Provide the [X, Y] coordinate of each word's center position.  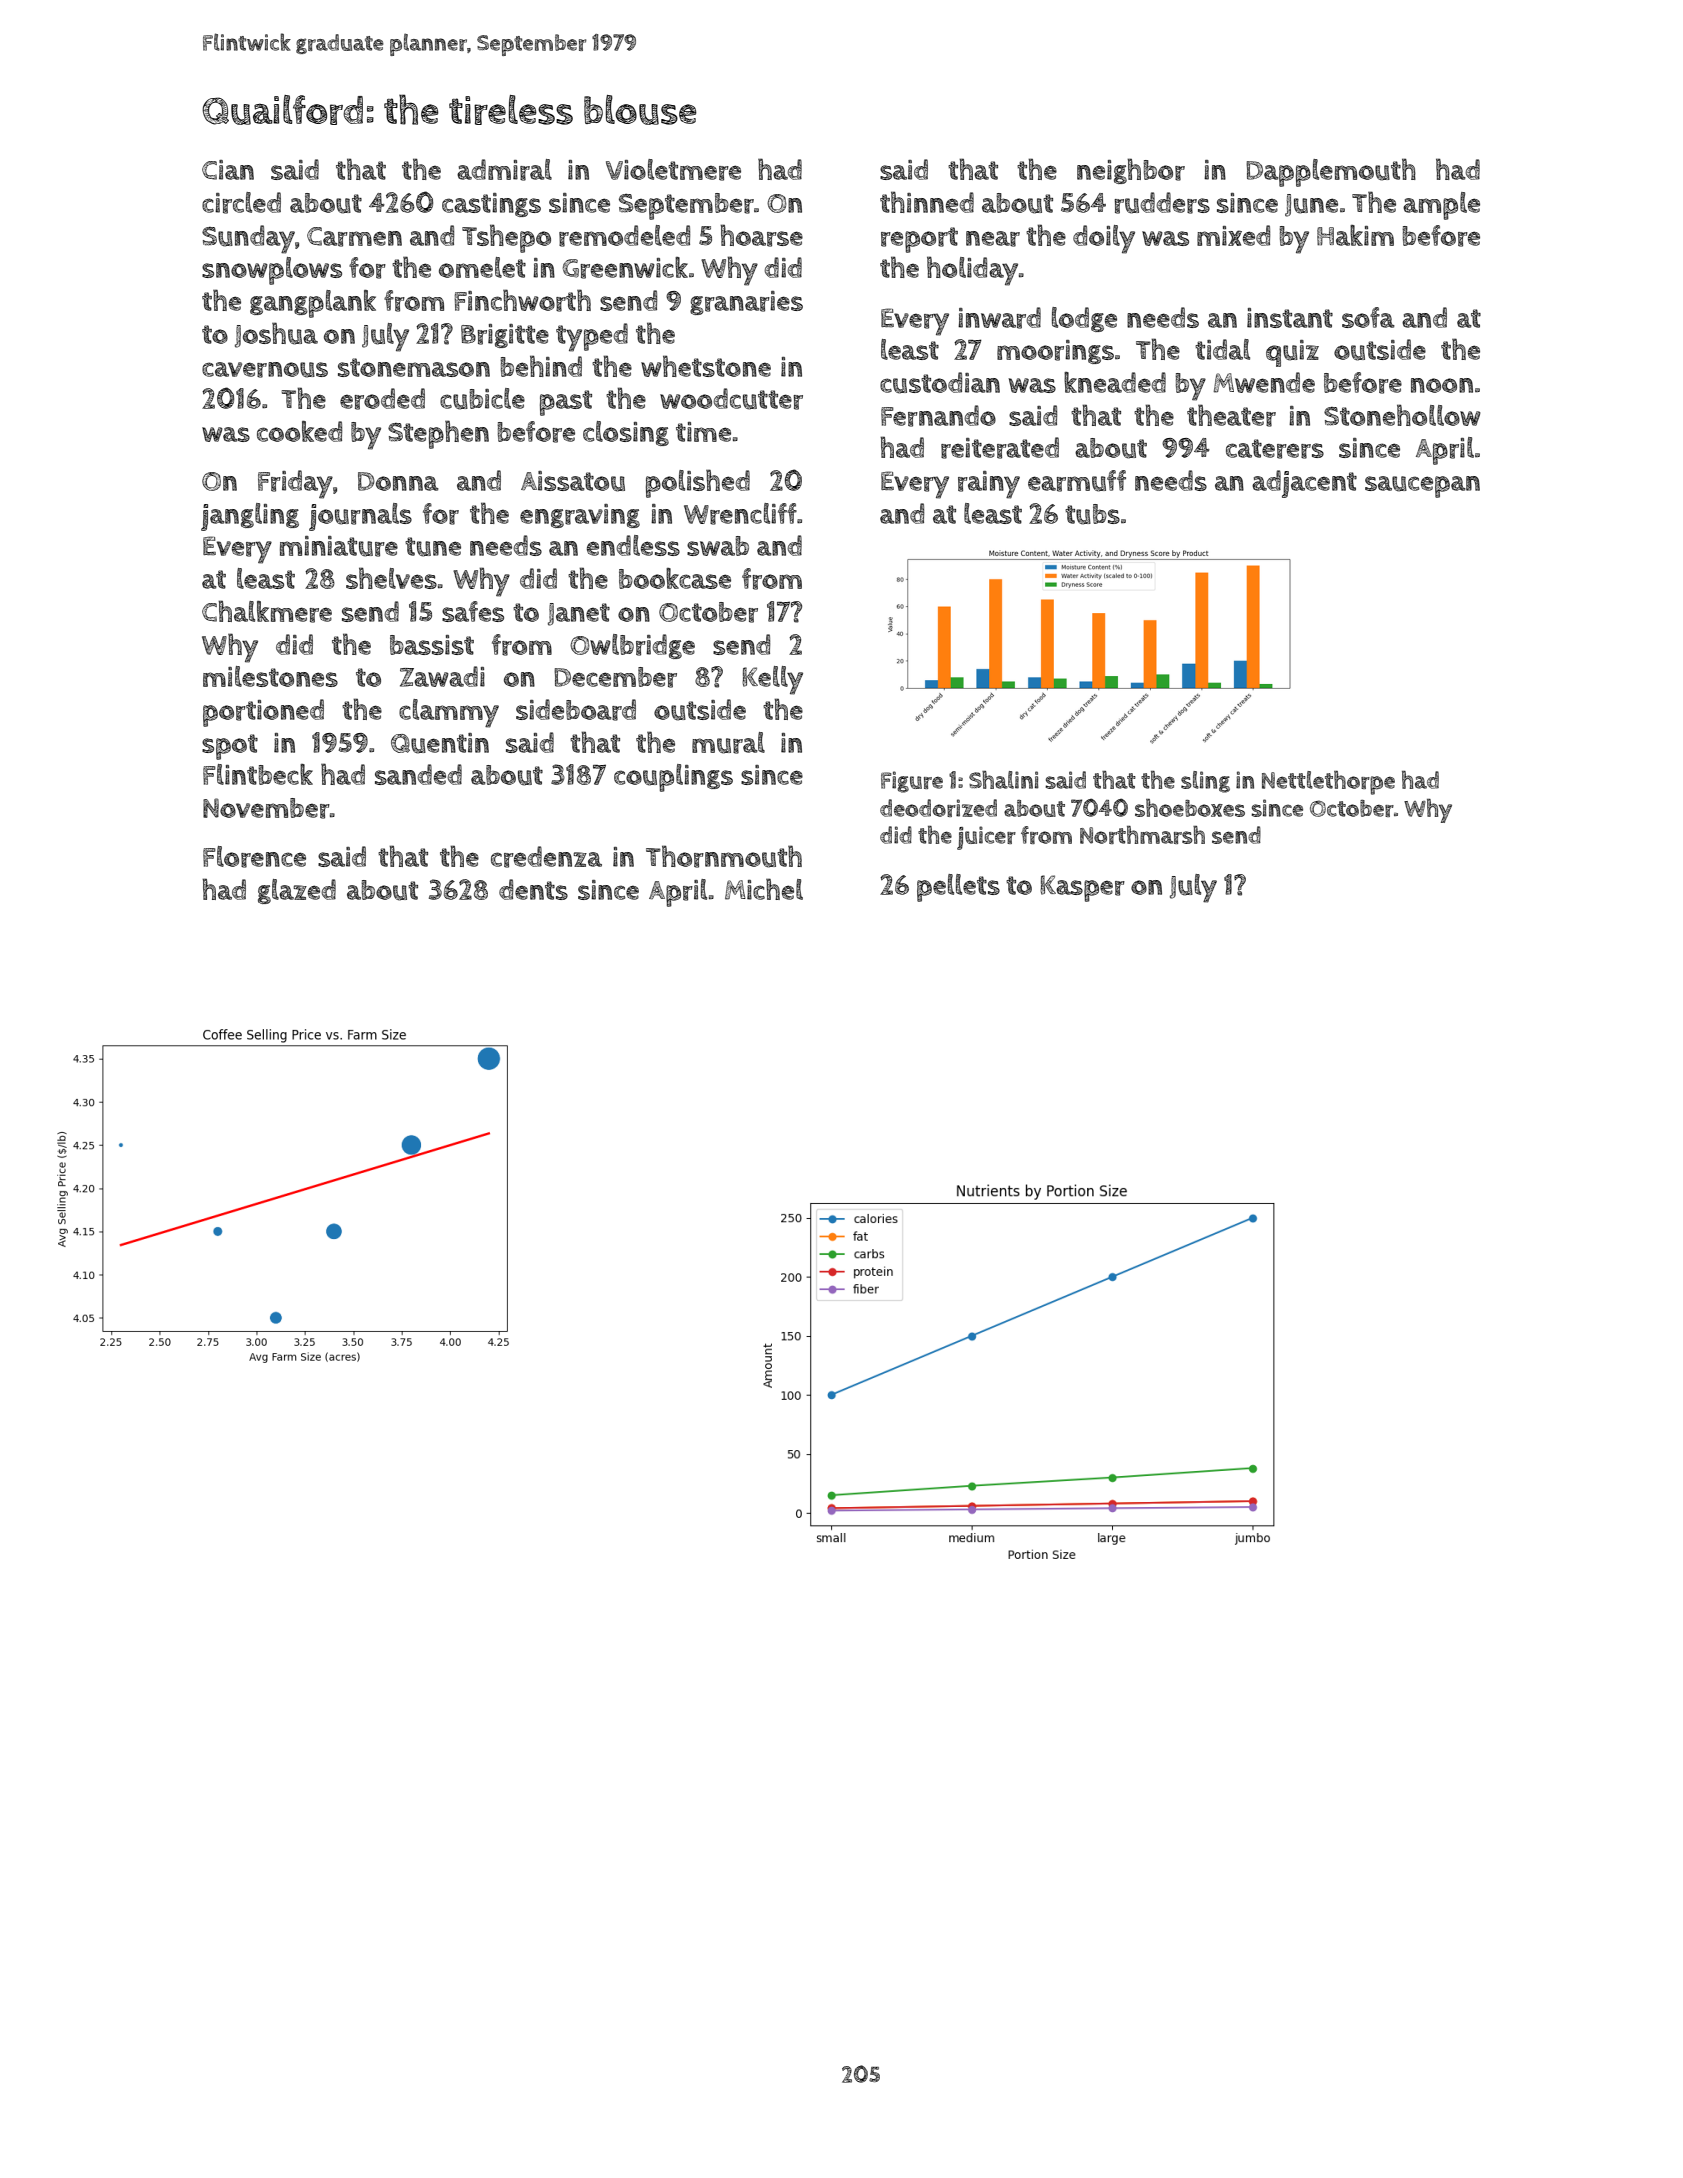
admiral [504, 170]
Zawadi [442, 676]
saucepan [1422, 487]
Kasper [1082, 888]
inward [999, 318]
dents [533, 889]
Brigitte [505, 336]
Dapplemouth [1331, 172]
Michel [764, 889]
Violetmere [673, 170]
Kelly [772, 680]
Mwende [1264, 382]
